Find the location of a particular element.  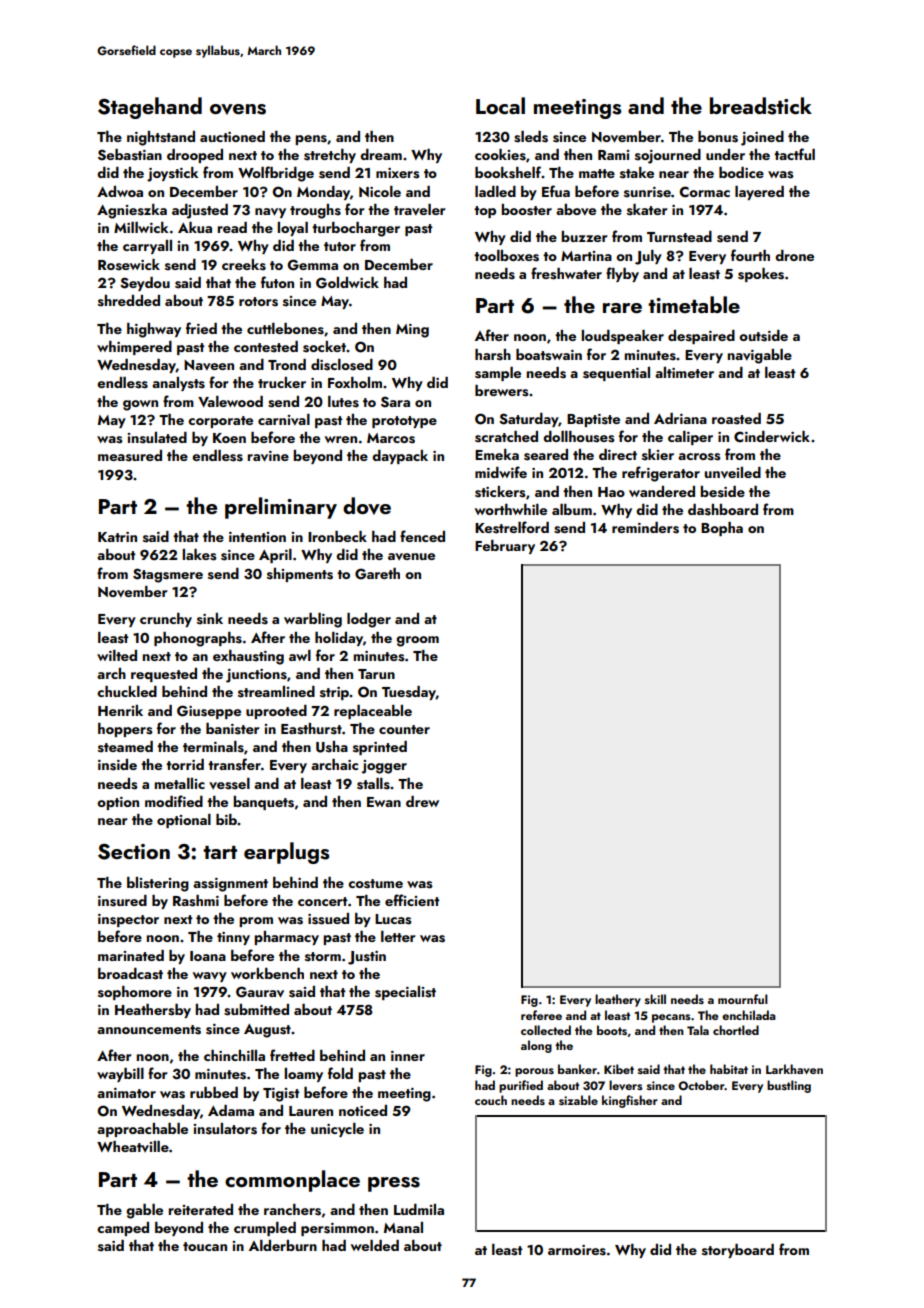

ovens is located at coordinates (238, 109).
